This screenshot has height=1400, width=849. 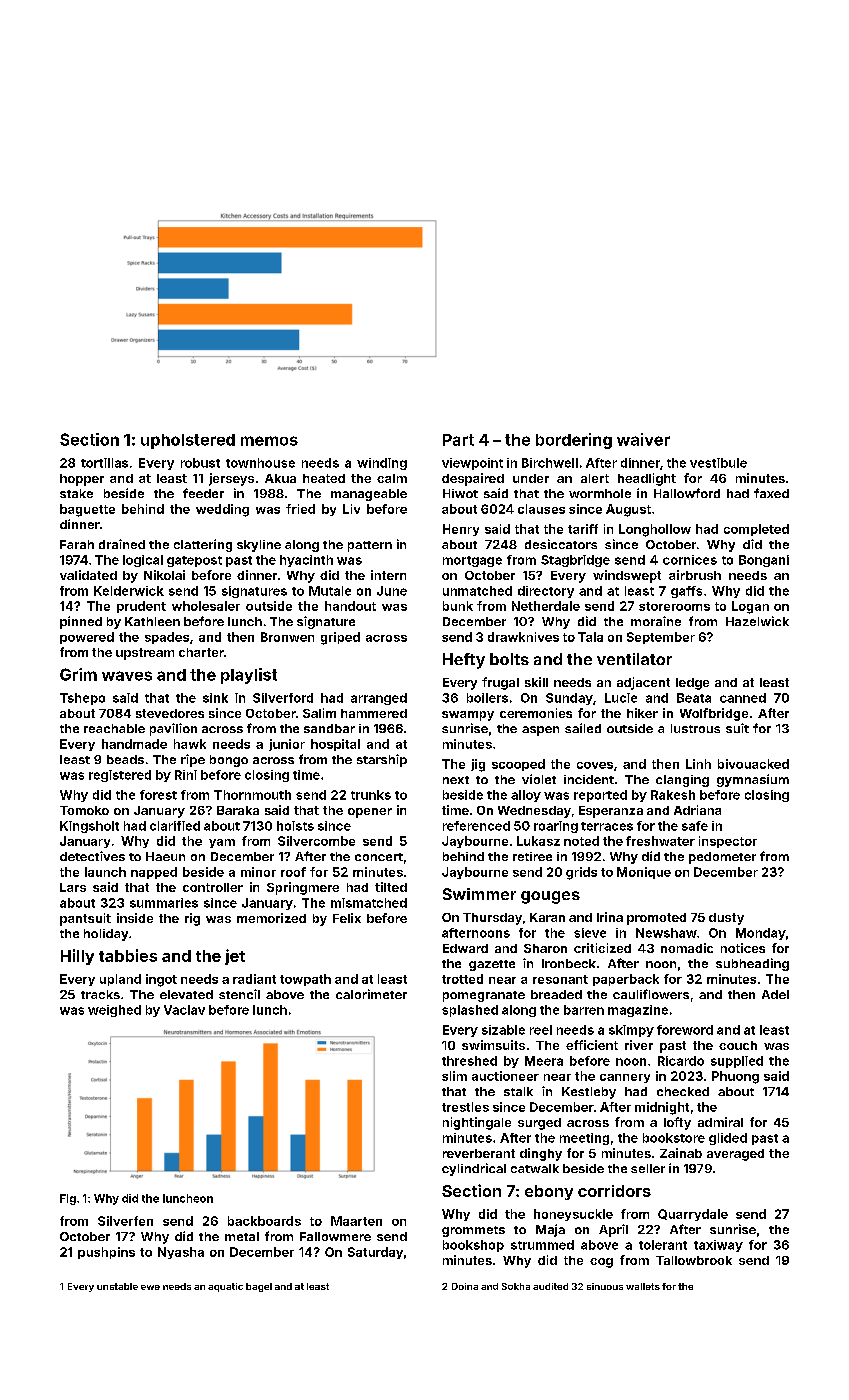 I want to click on memos, so click(x=269, y=441).
